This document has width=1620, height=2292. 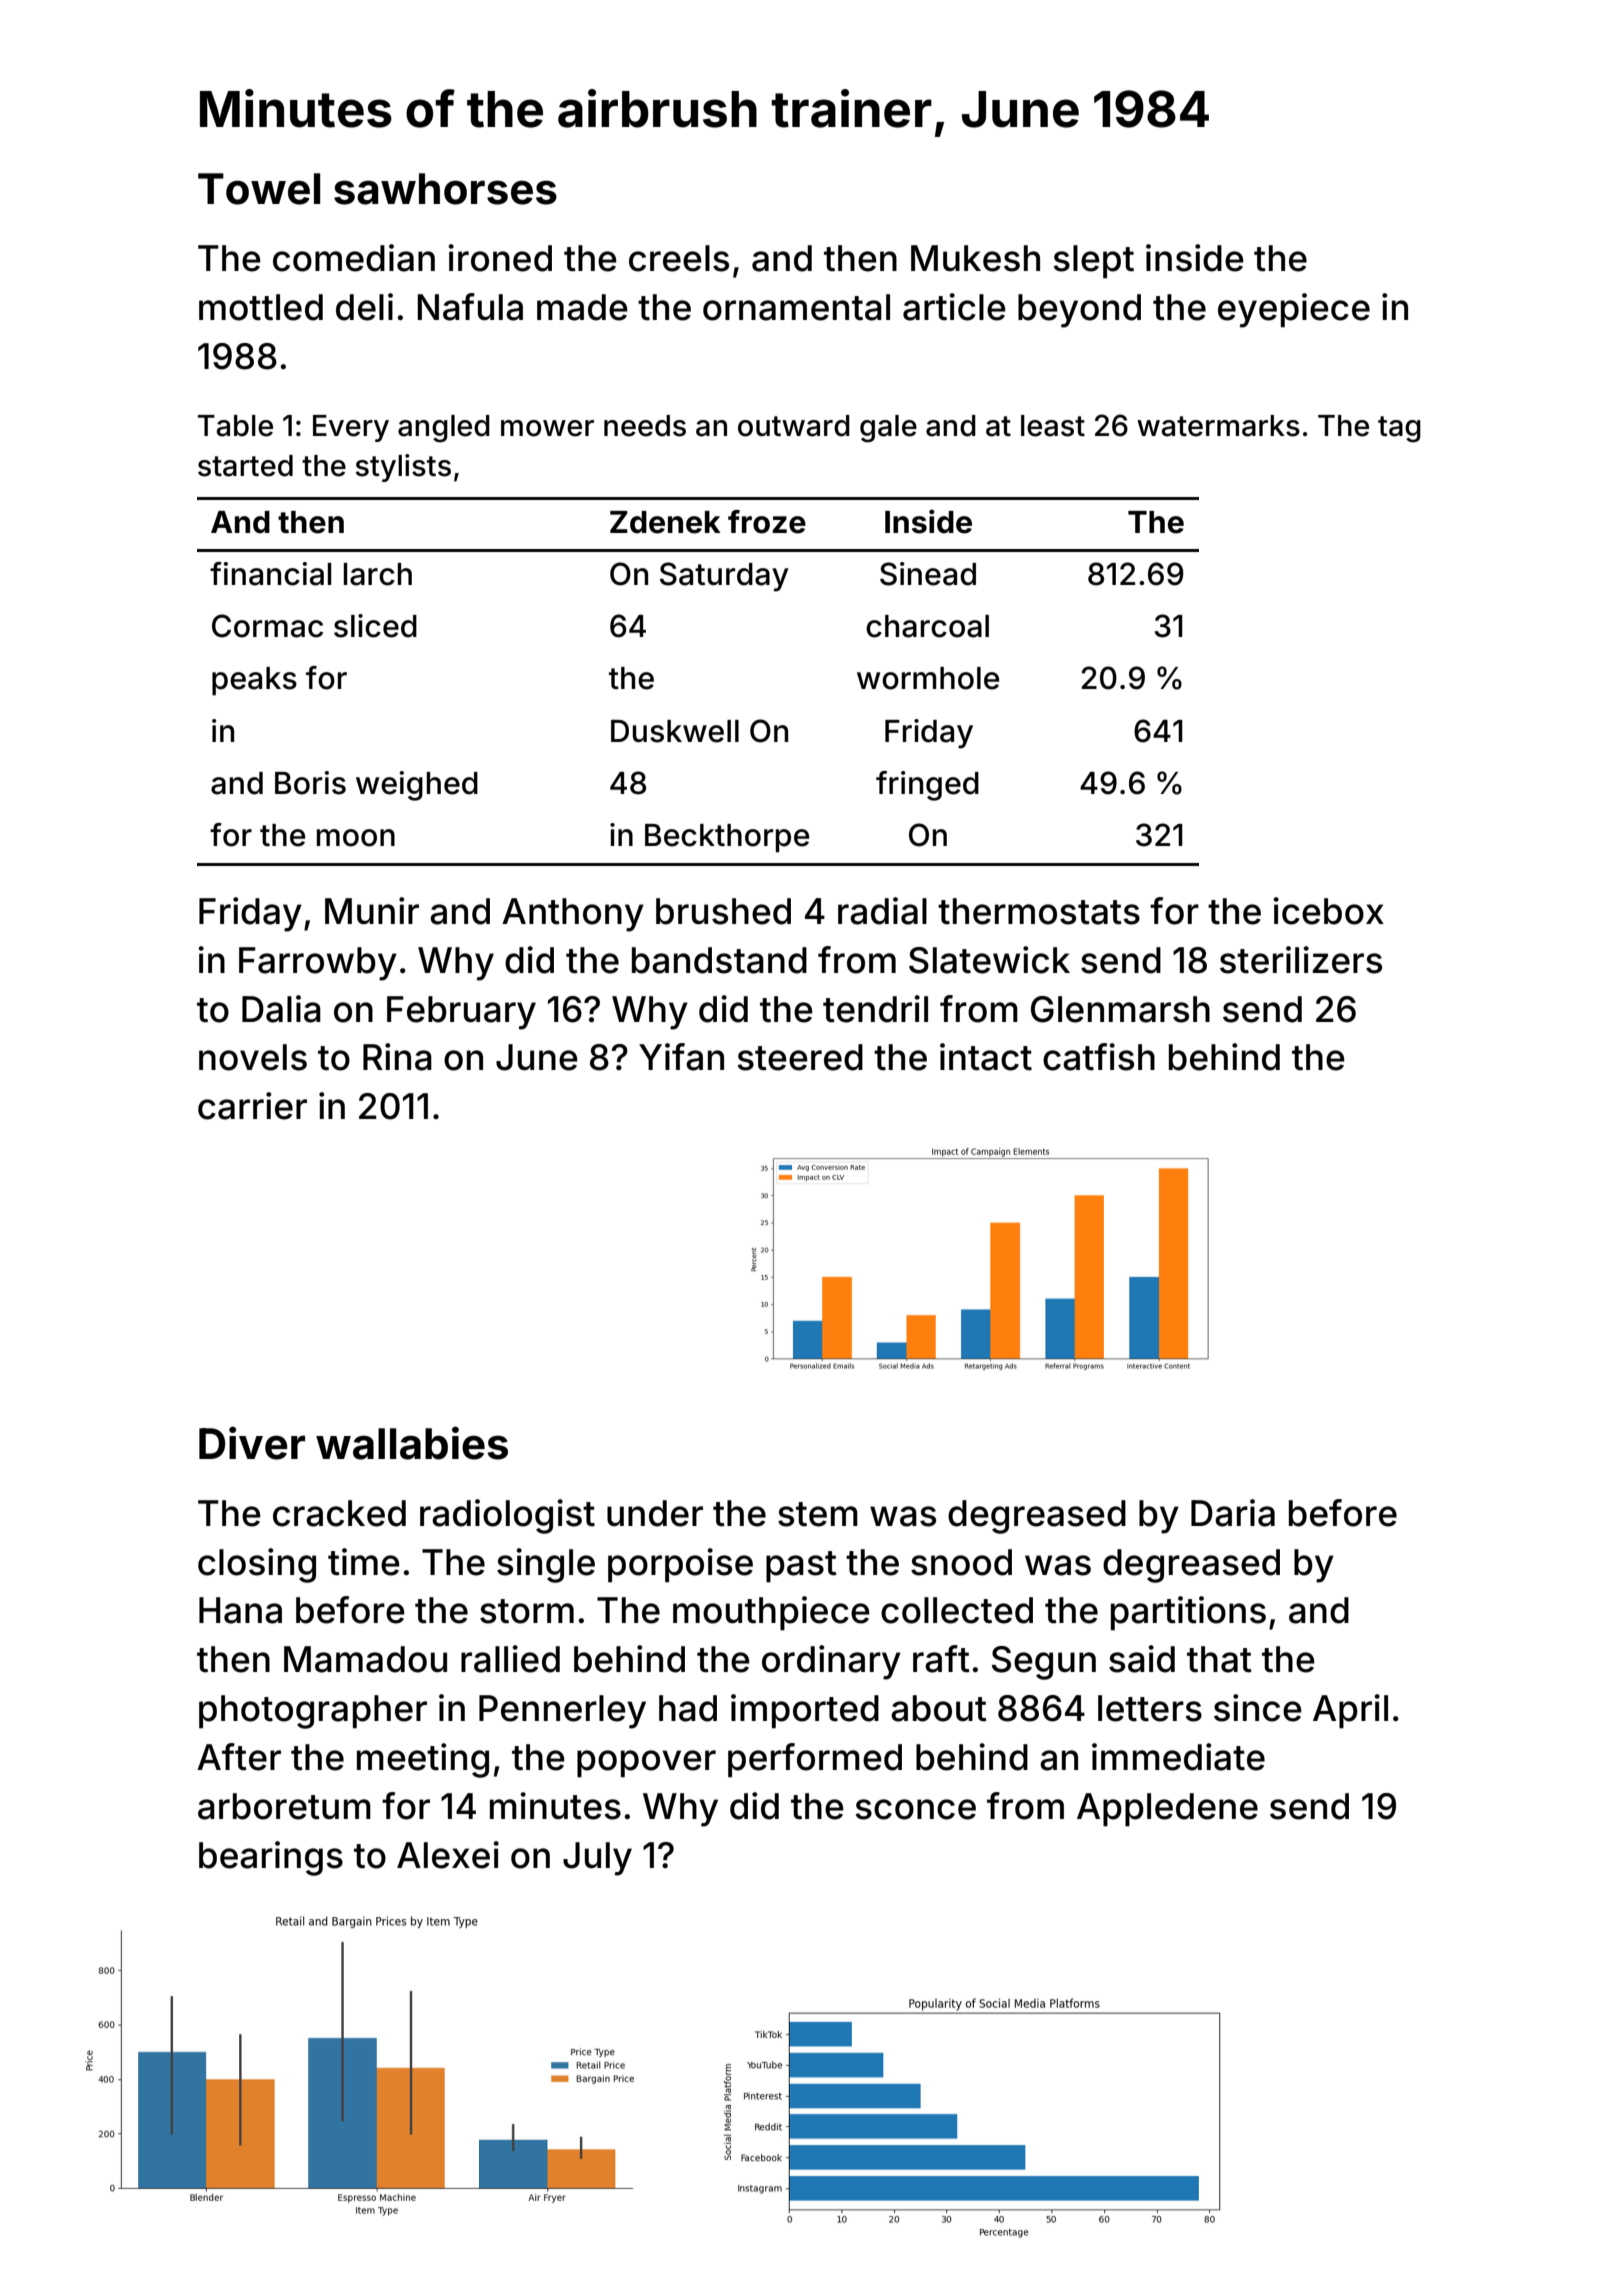 What do you see at coordinates (267, 626) in the document?
I see `Cormac` at bounding box center [267, 626].
